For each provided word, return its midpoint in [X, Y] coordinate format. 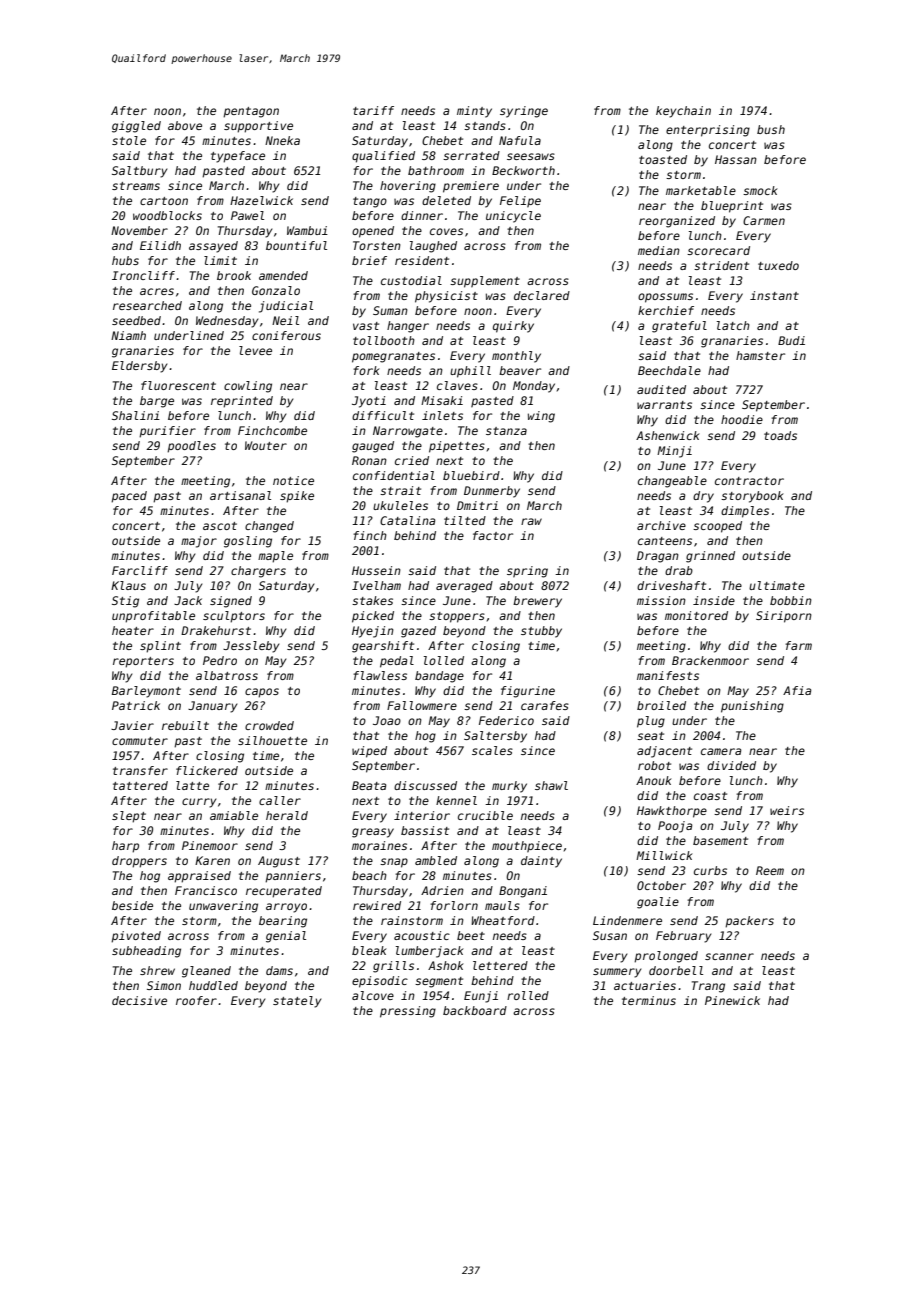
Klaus [128, 585]
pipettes [457, 447]
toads [780, 435]
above [185, 125]
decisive [139, 1000]
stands [485, 125]
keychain [683, 112]
